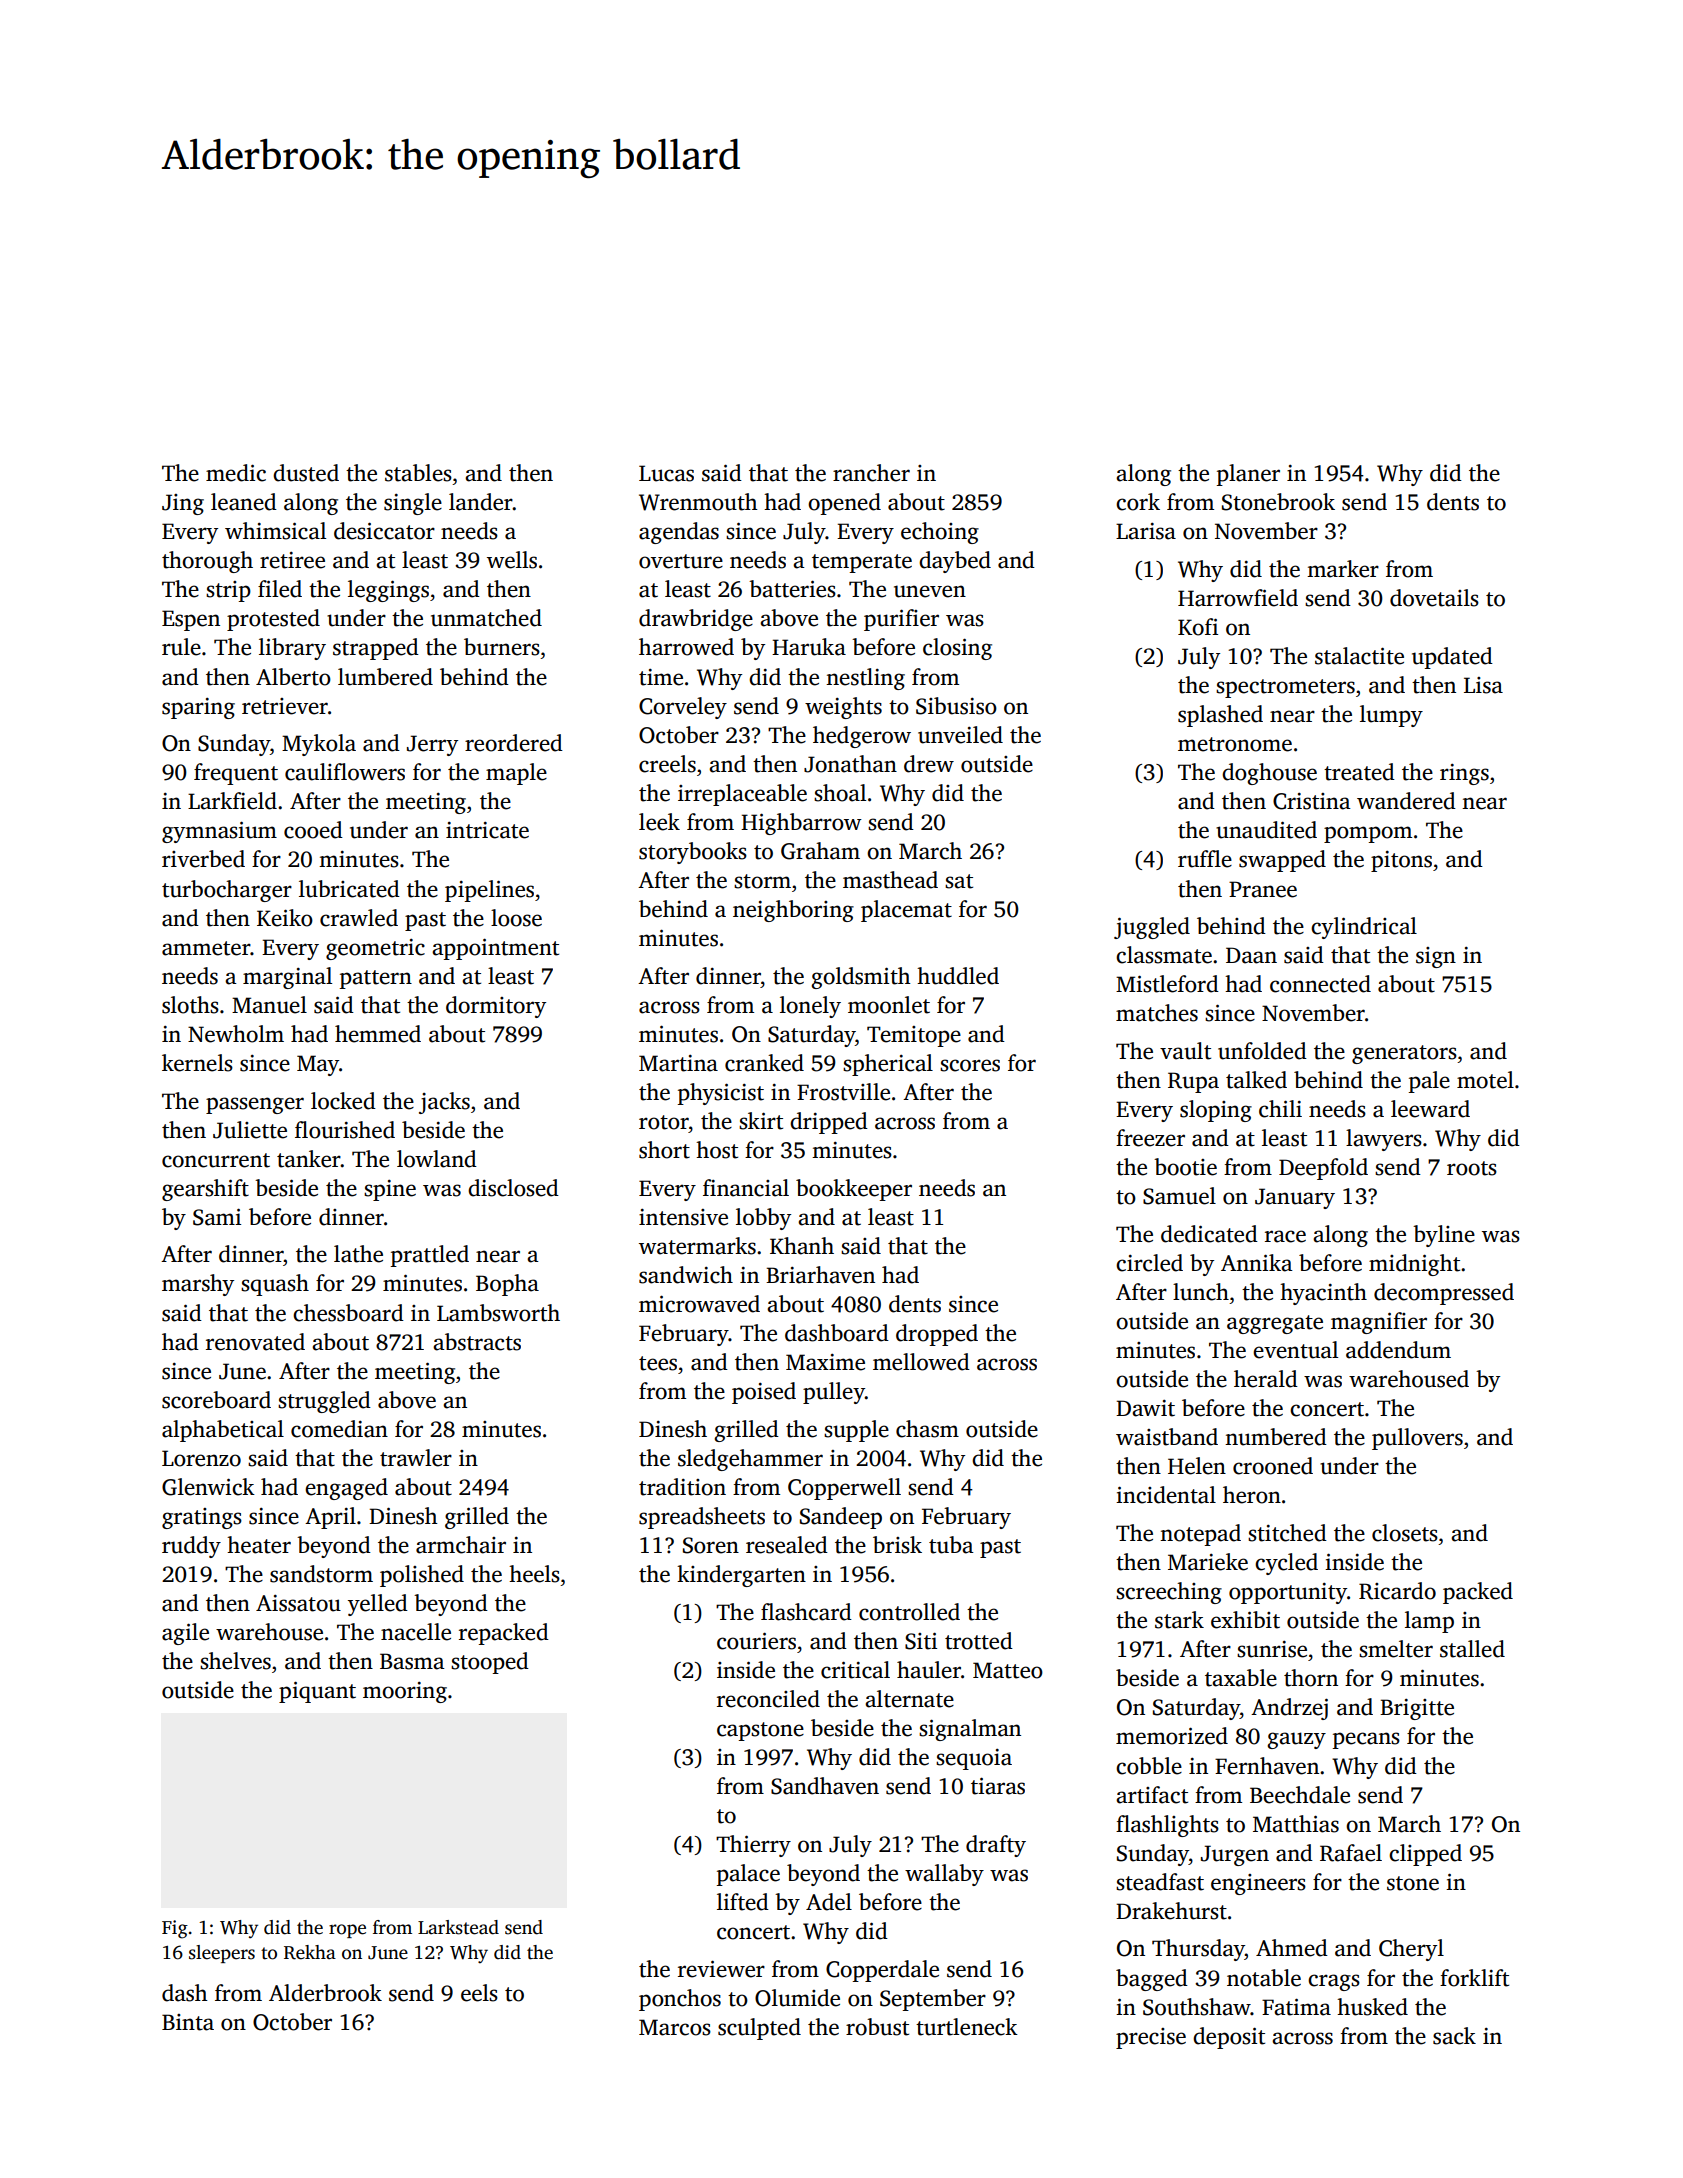 This page has width=1683, height=2178. I want to click on unmatched, so click(486, 618).
